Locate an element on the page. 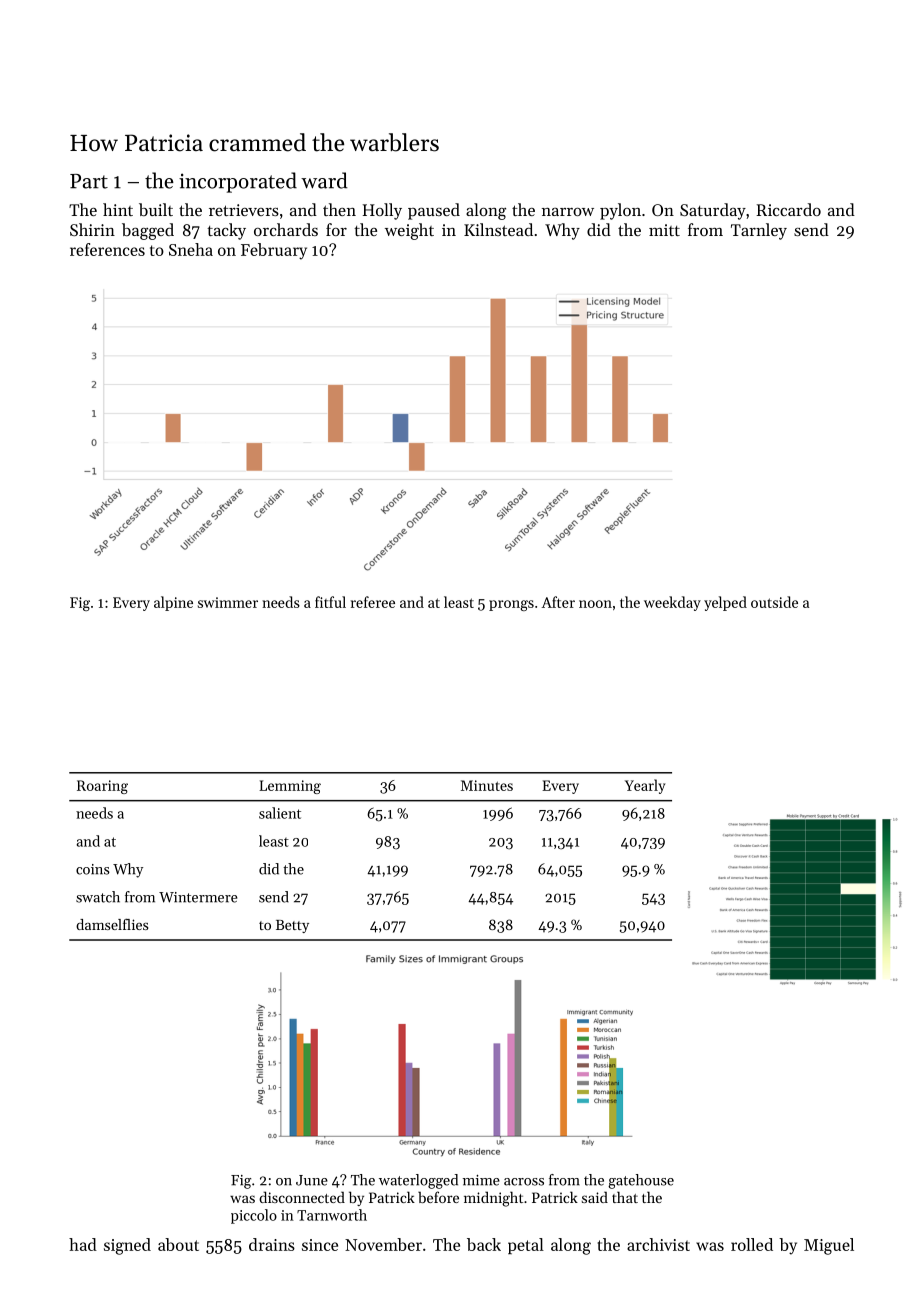 Image resolution: width=924 pixels, height=1314 pixels. about is located at coordinates (178, 1244).
